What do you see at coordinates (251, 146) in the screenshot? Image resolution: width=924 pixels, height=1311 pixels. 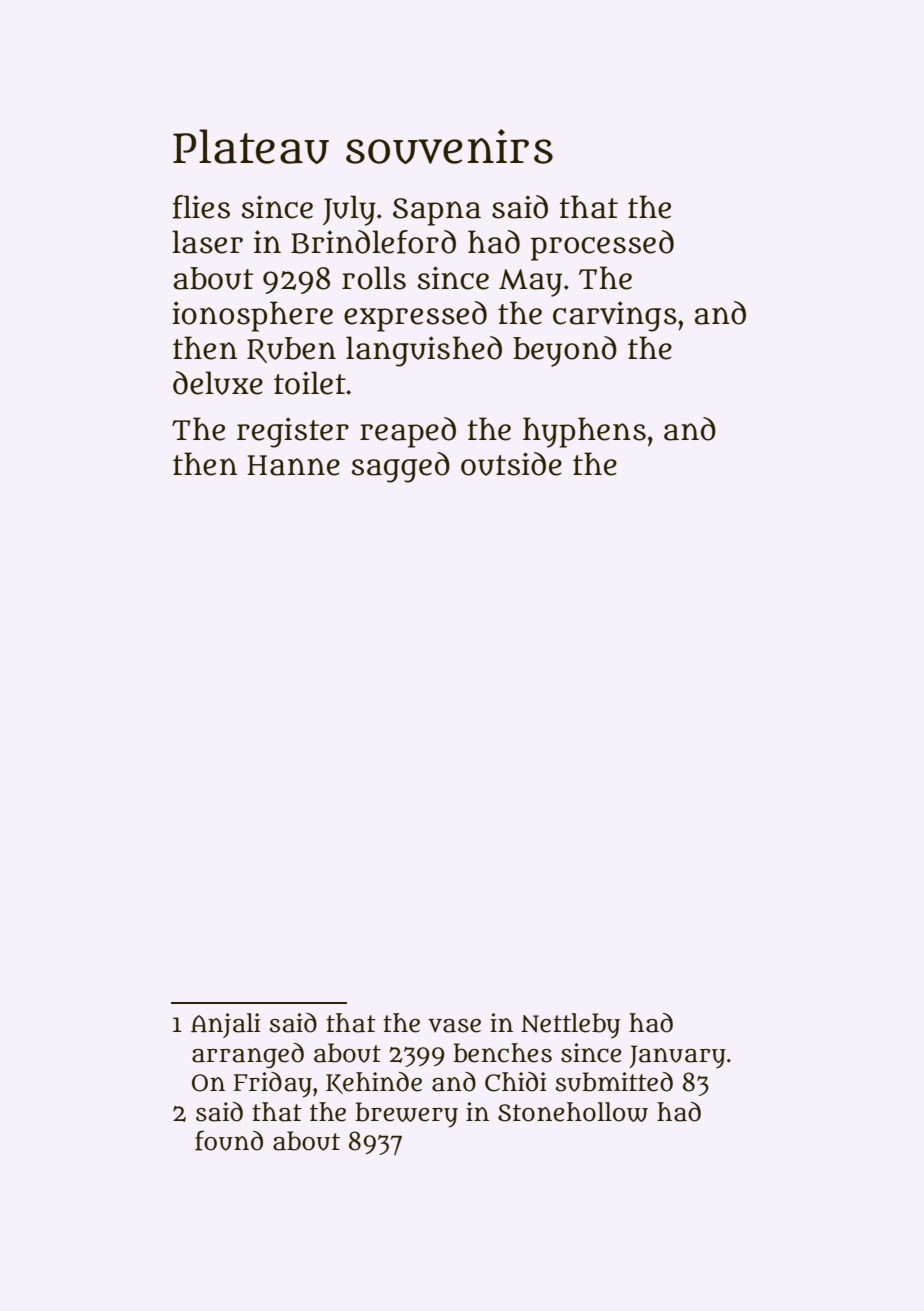 I see `Plateau` at bounding box center [251, 146].
